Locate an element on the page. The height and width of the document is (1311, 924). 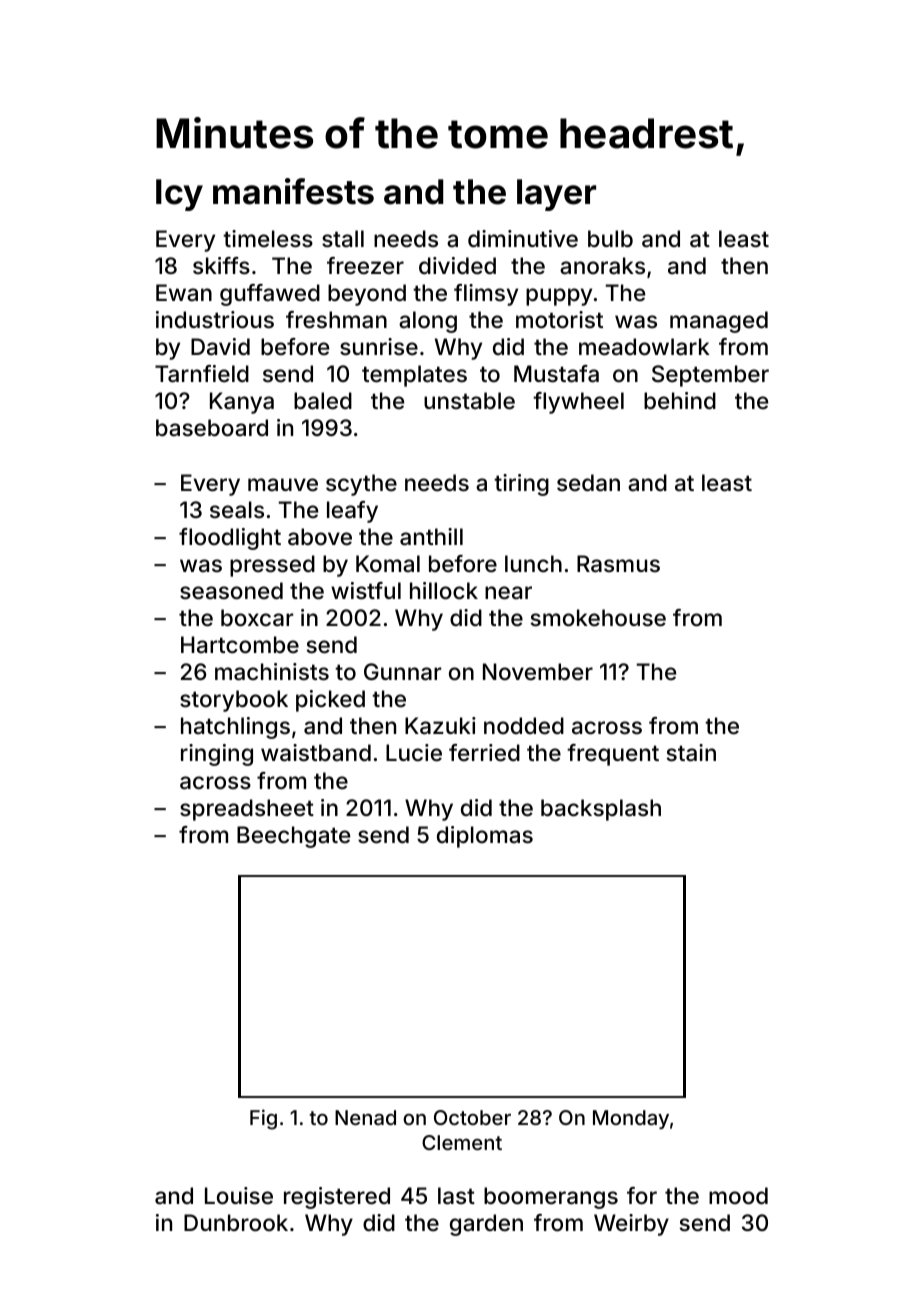
stain is located at coordinates (691, 753).
